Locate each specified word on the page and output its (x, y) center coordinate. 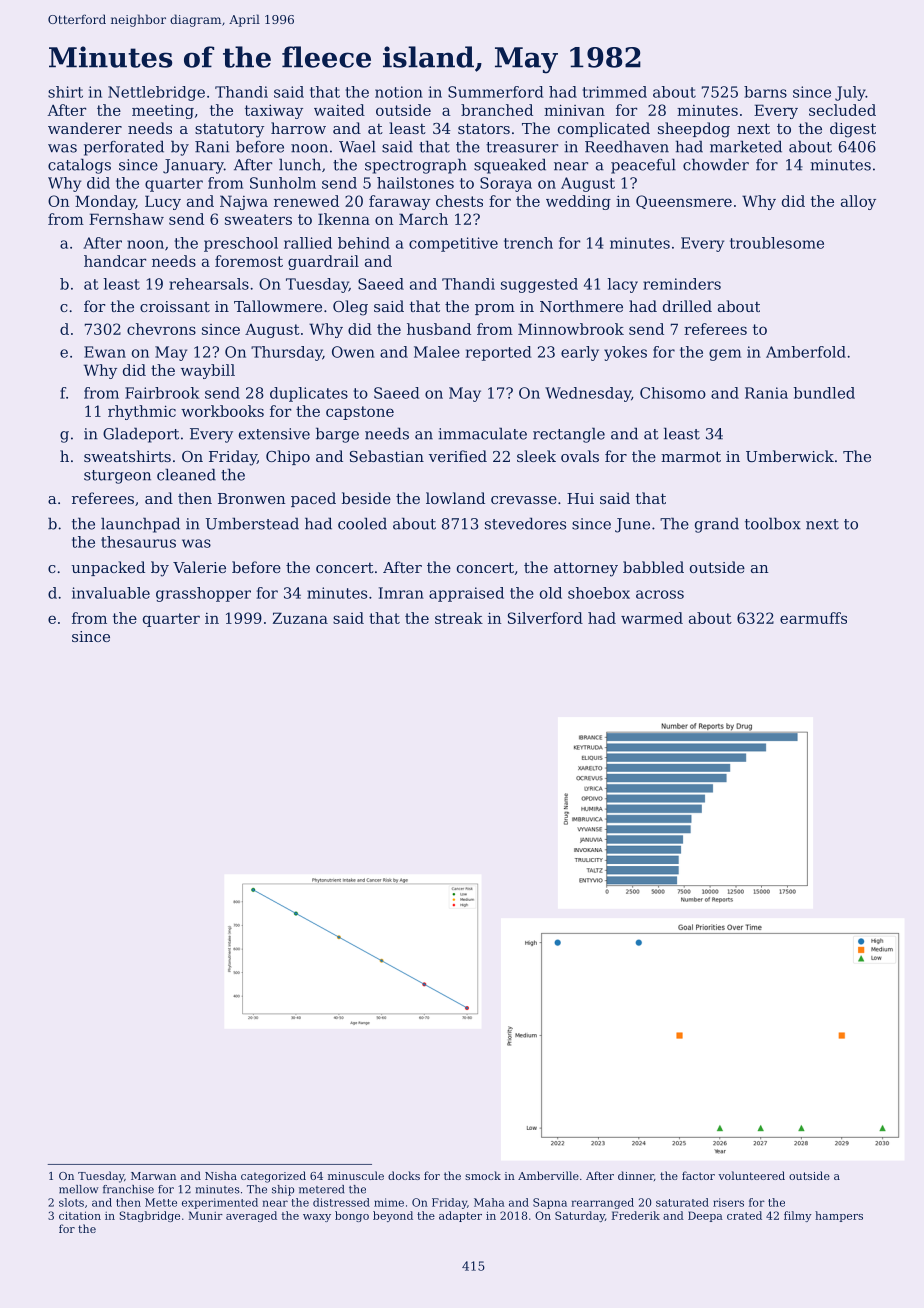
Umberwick (790, 456)
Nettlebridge (156, 93)
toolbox (773, 523)
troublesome (777, 243)
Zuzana (300, 618)
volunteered (751, 1175)
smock (483, 1175)
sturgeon (117, 477)
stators (484, 128)
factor (698, 1175)
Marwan (153, 1176)
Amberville (548, 1175)
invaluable (111, 593)
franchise (128, 1189)
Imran (401, 593)
